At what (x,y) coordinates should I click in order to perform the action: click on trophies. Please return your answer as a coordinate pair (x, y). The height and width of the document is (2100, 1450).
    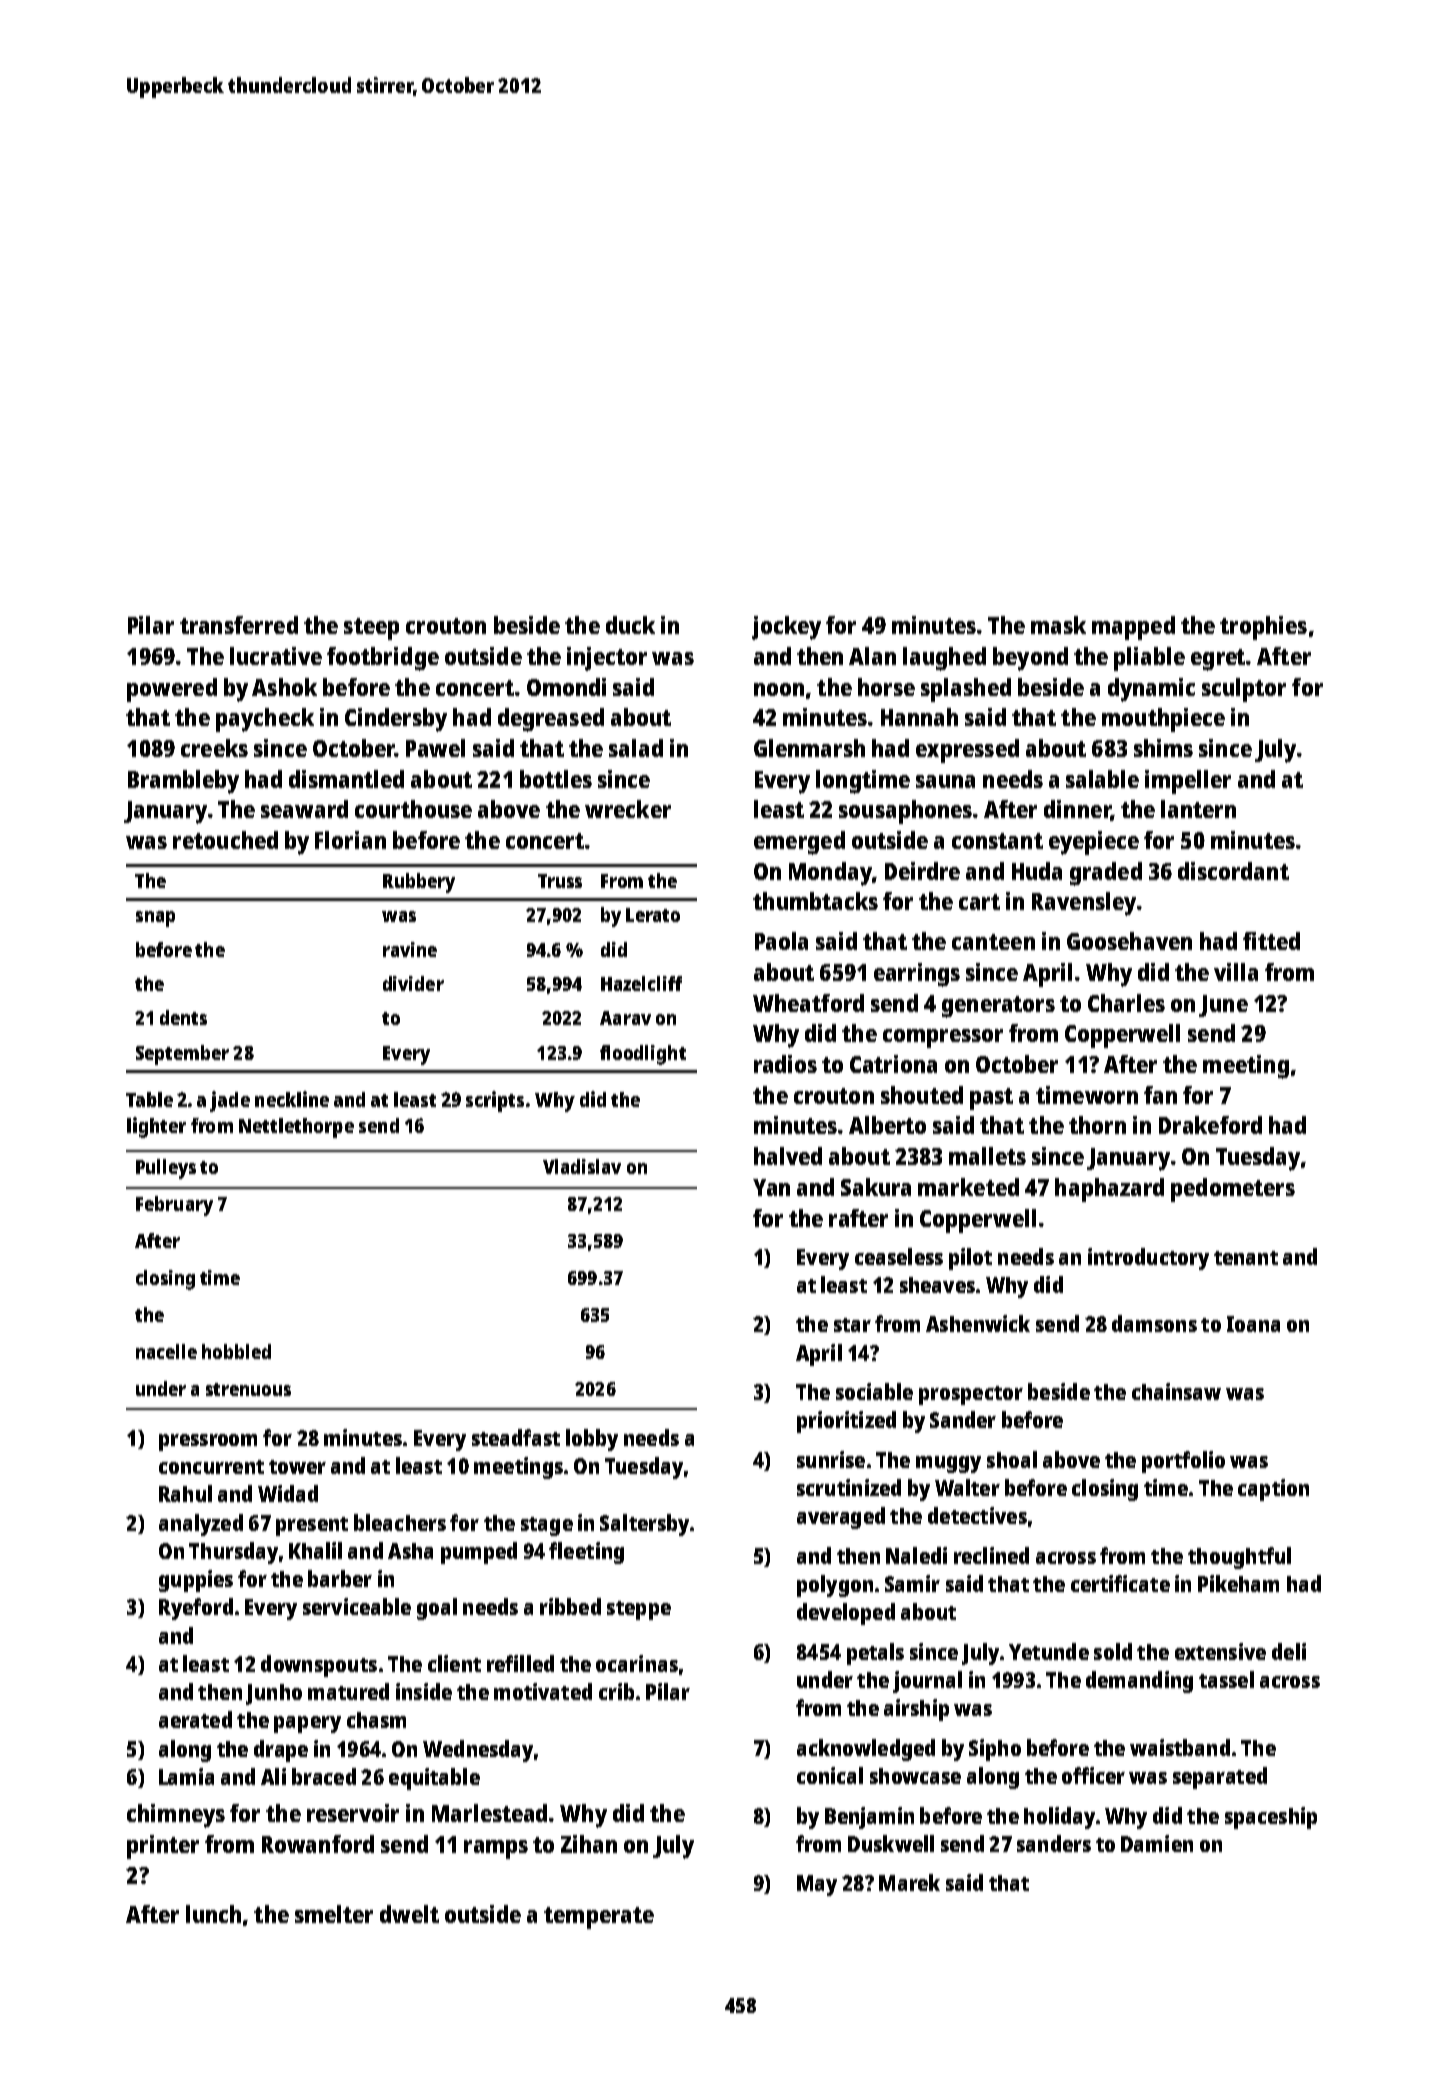
    Looking at the image, I should click on (1263, 628).
